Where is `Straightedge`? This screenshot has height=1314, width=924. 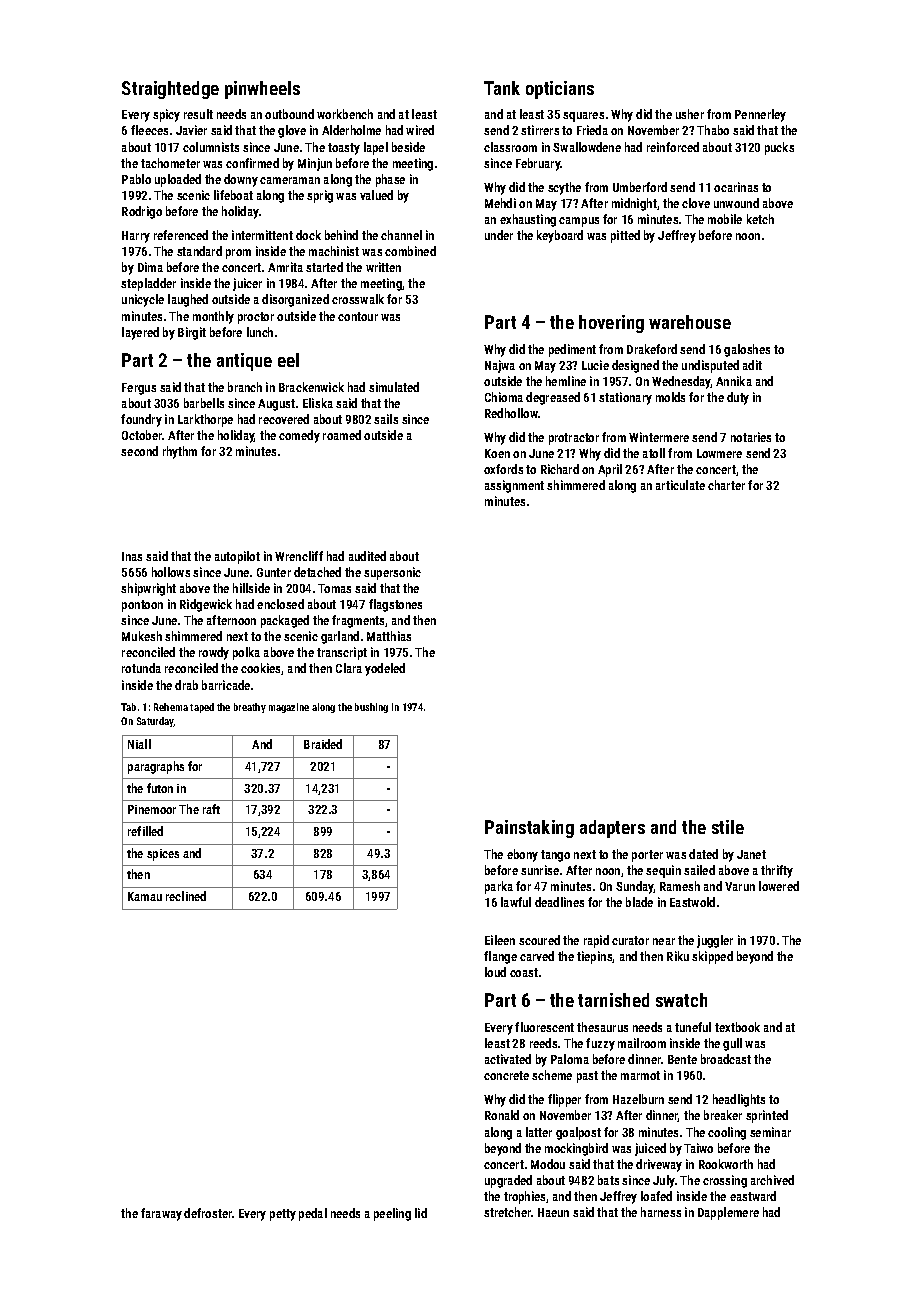
Straightedge is located at coordinates (170, 90).
